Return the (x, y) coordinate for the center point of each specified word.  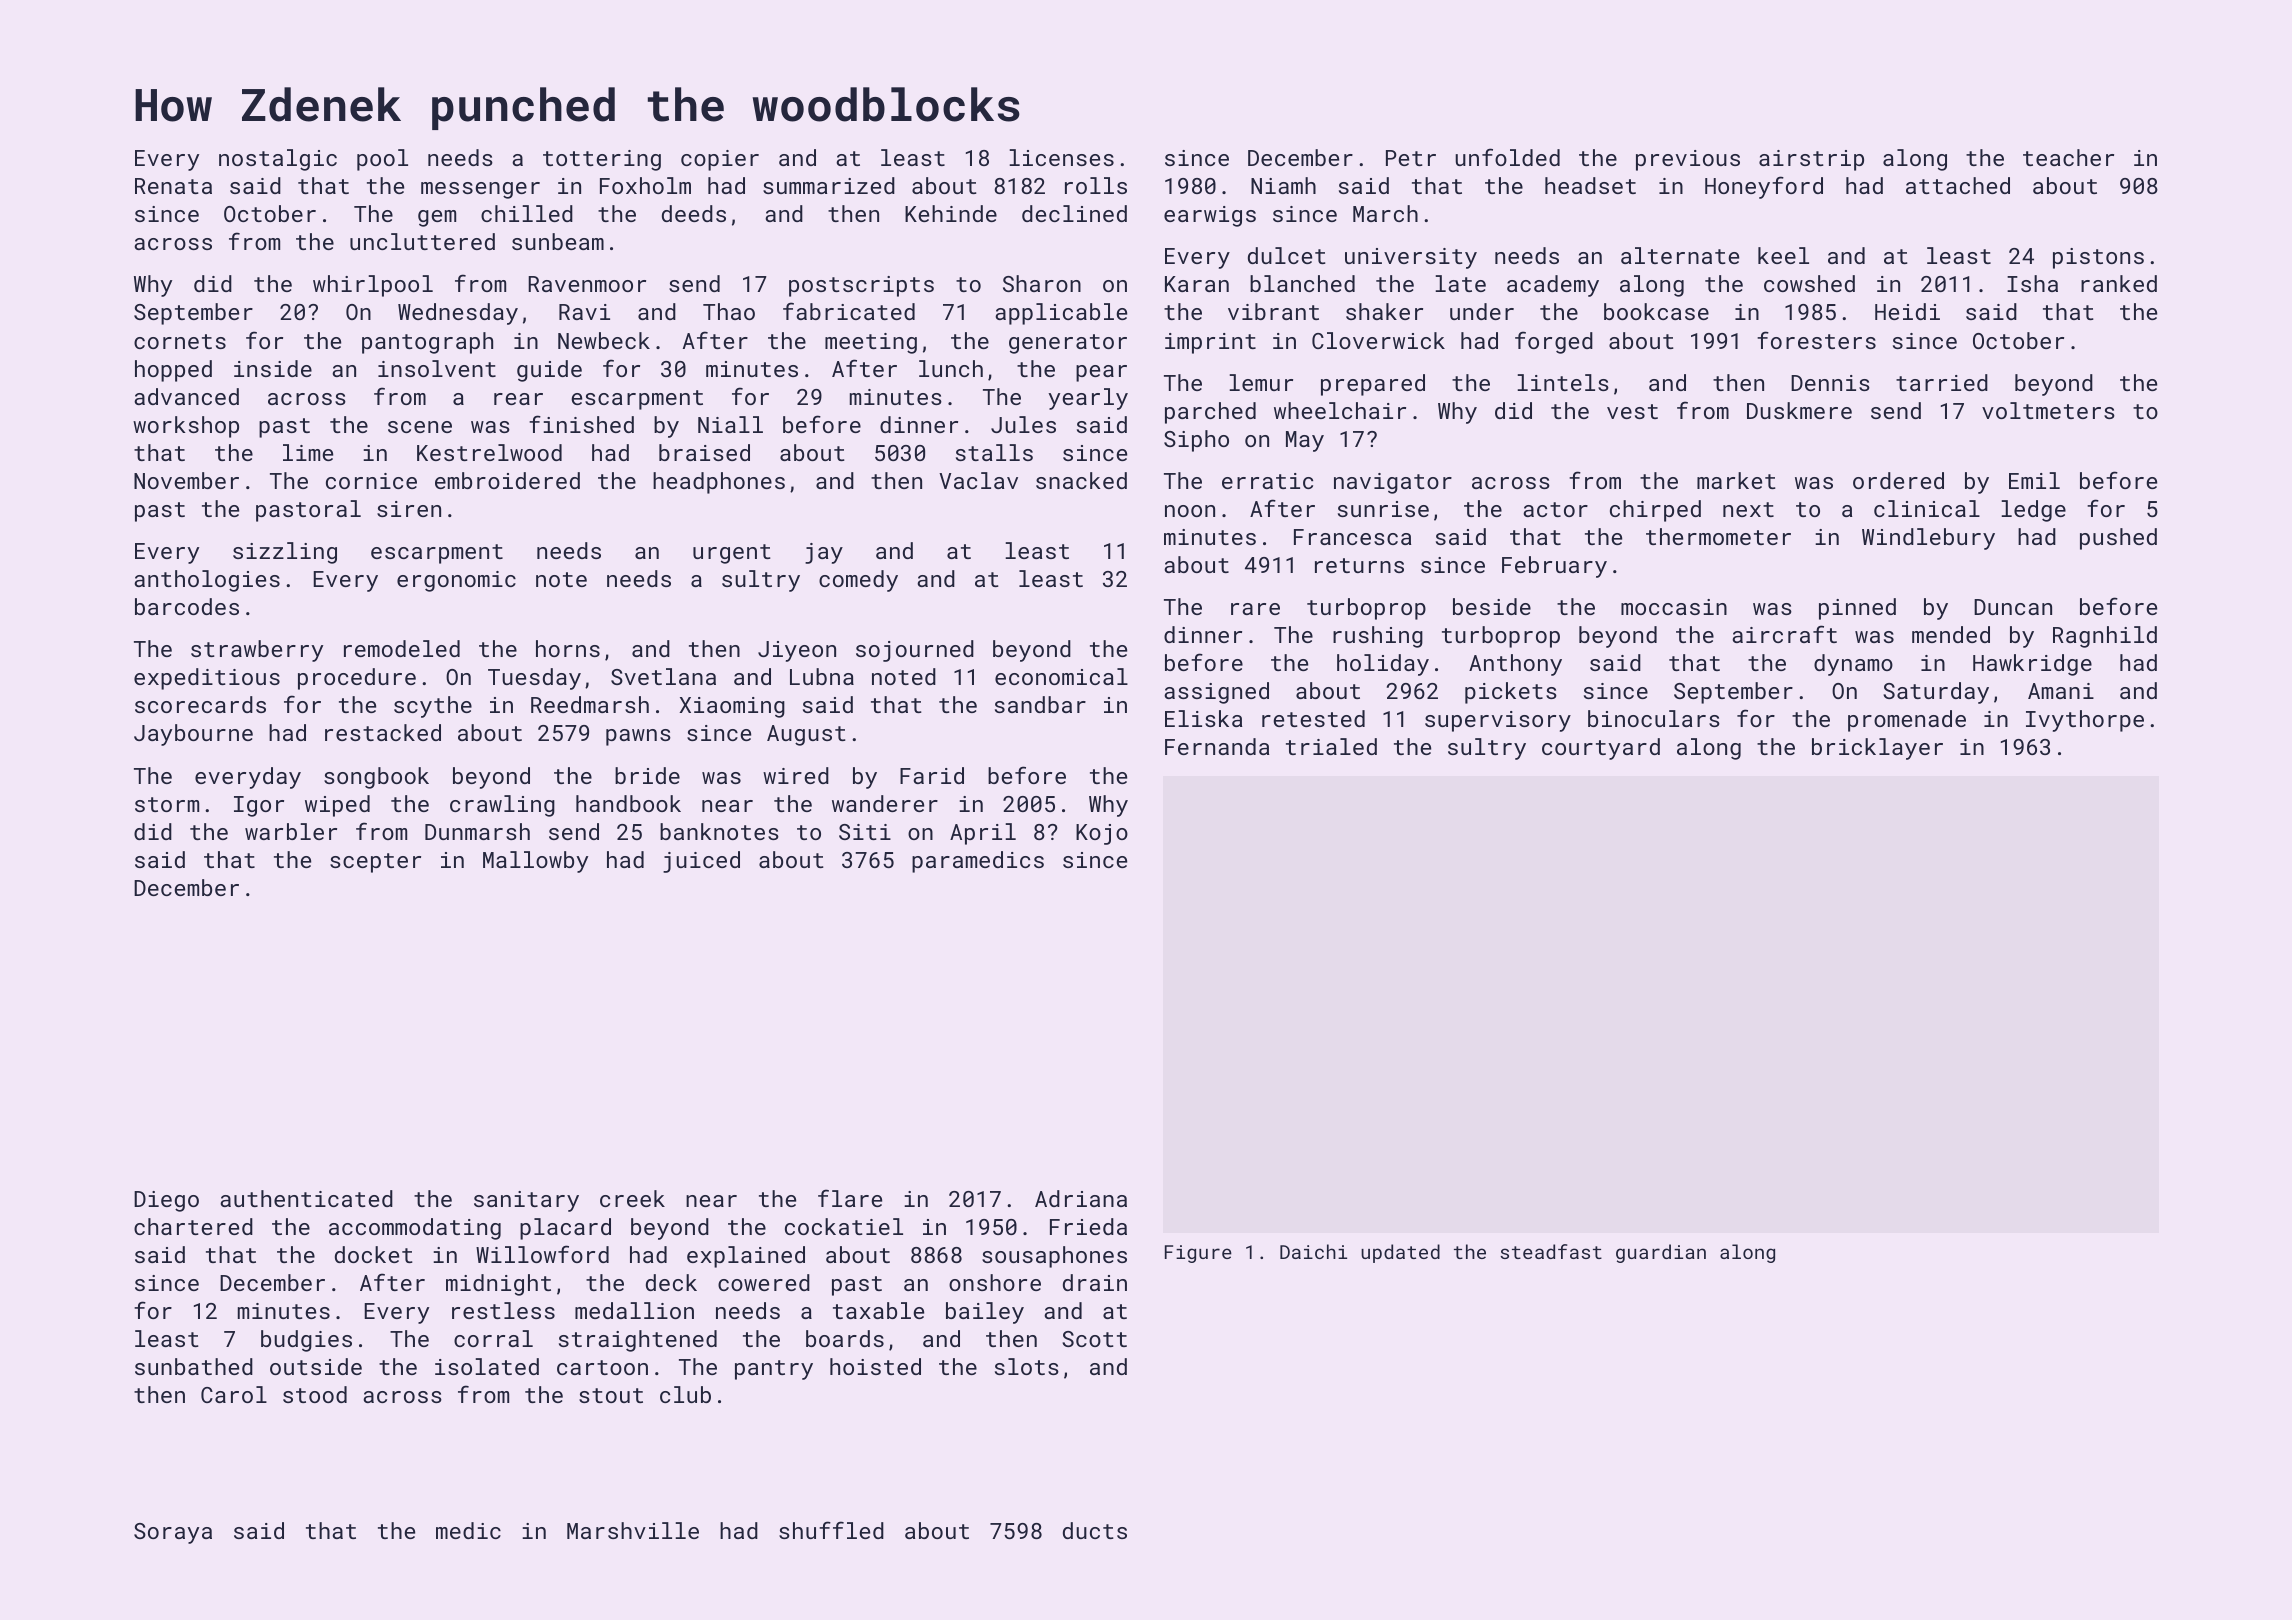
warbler (291, 831)
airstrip (1811, 160)
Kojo (1102, 834)
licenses (1061, 157)
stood (315, 1394)
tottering (602, 160)
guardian (1661, 1253)
